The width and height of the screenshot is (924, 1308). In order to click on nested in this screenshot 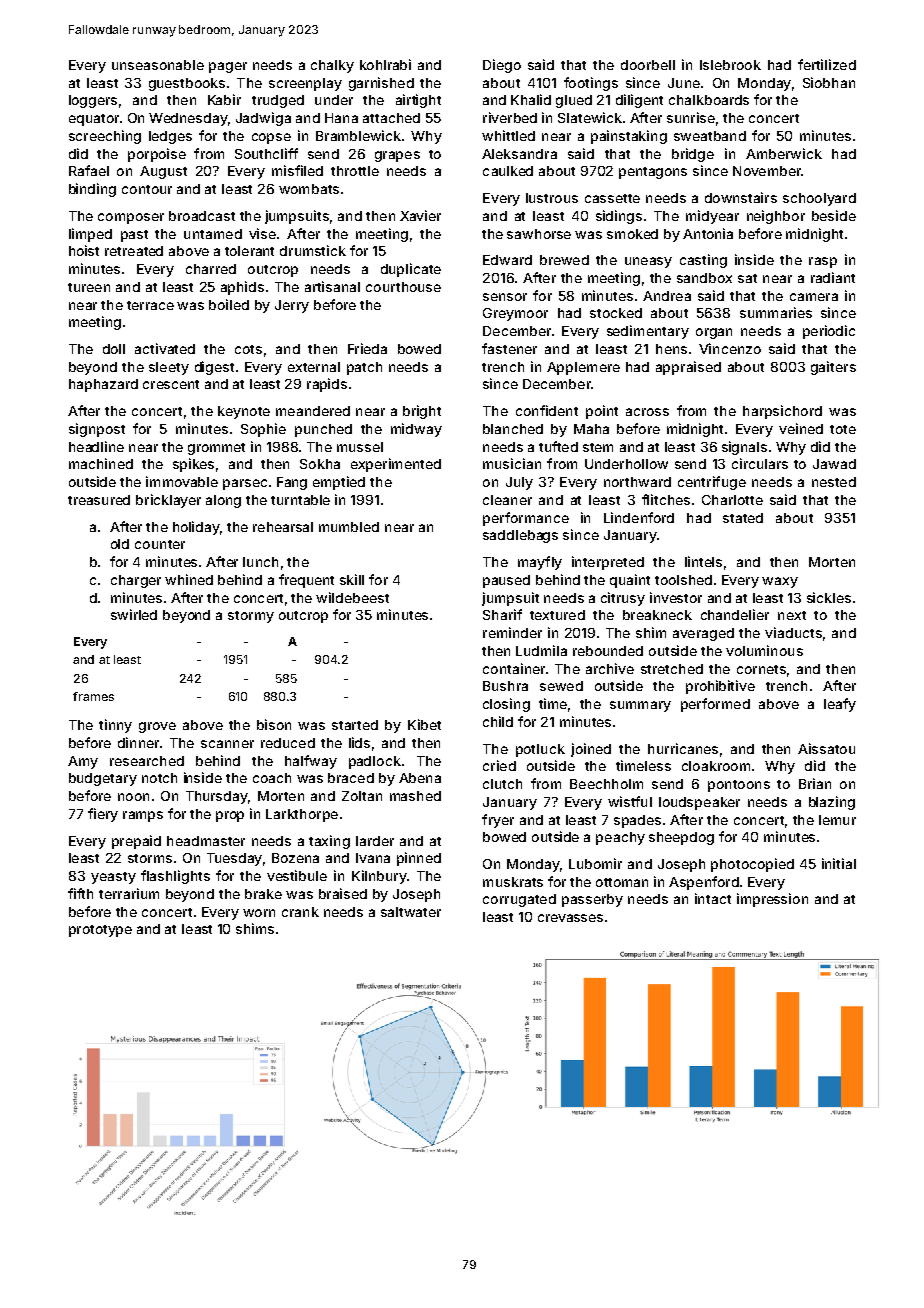, I will do `click(834, 482)`.
